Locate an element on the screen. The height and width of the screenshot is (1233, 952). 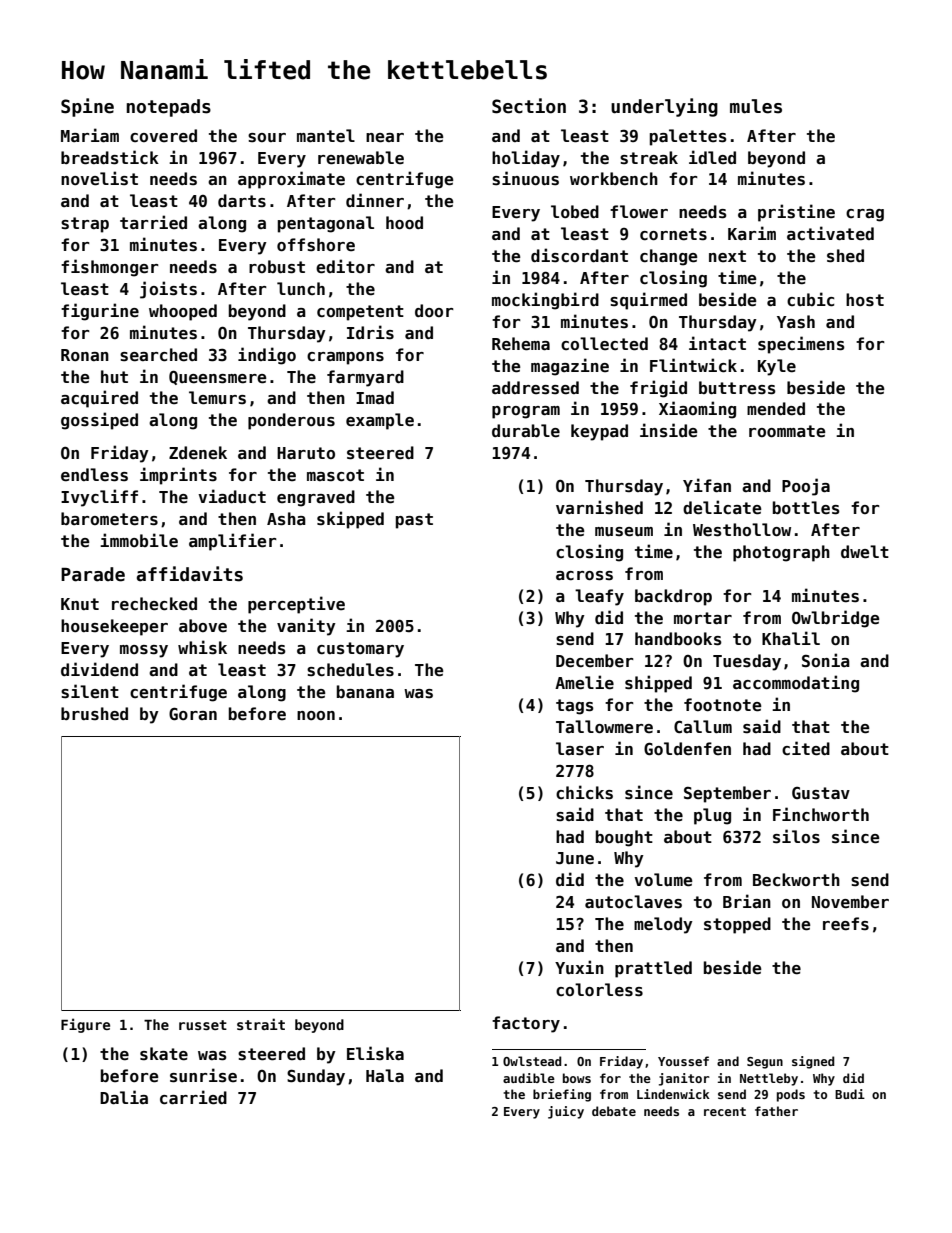
mantel is located at coordinates (326, 135).
